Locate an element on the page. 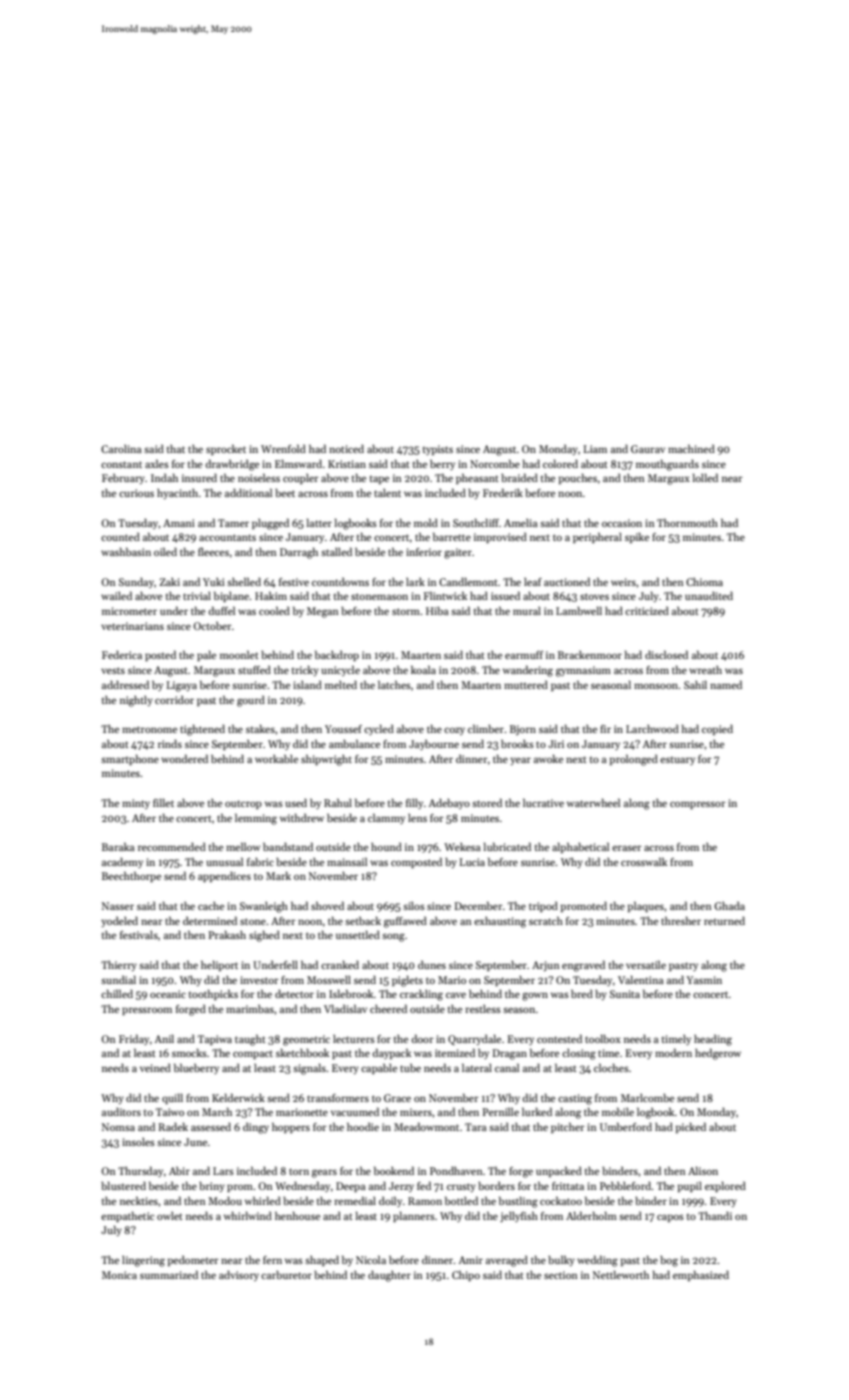 Image resolution: width=849 pixels, height=1400 pixels. prolonged is located at coordinates (634, 760).
